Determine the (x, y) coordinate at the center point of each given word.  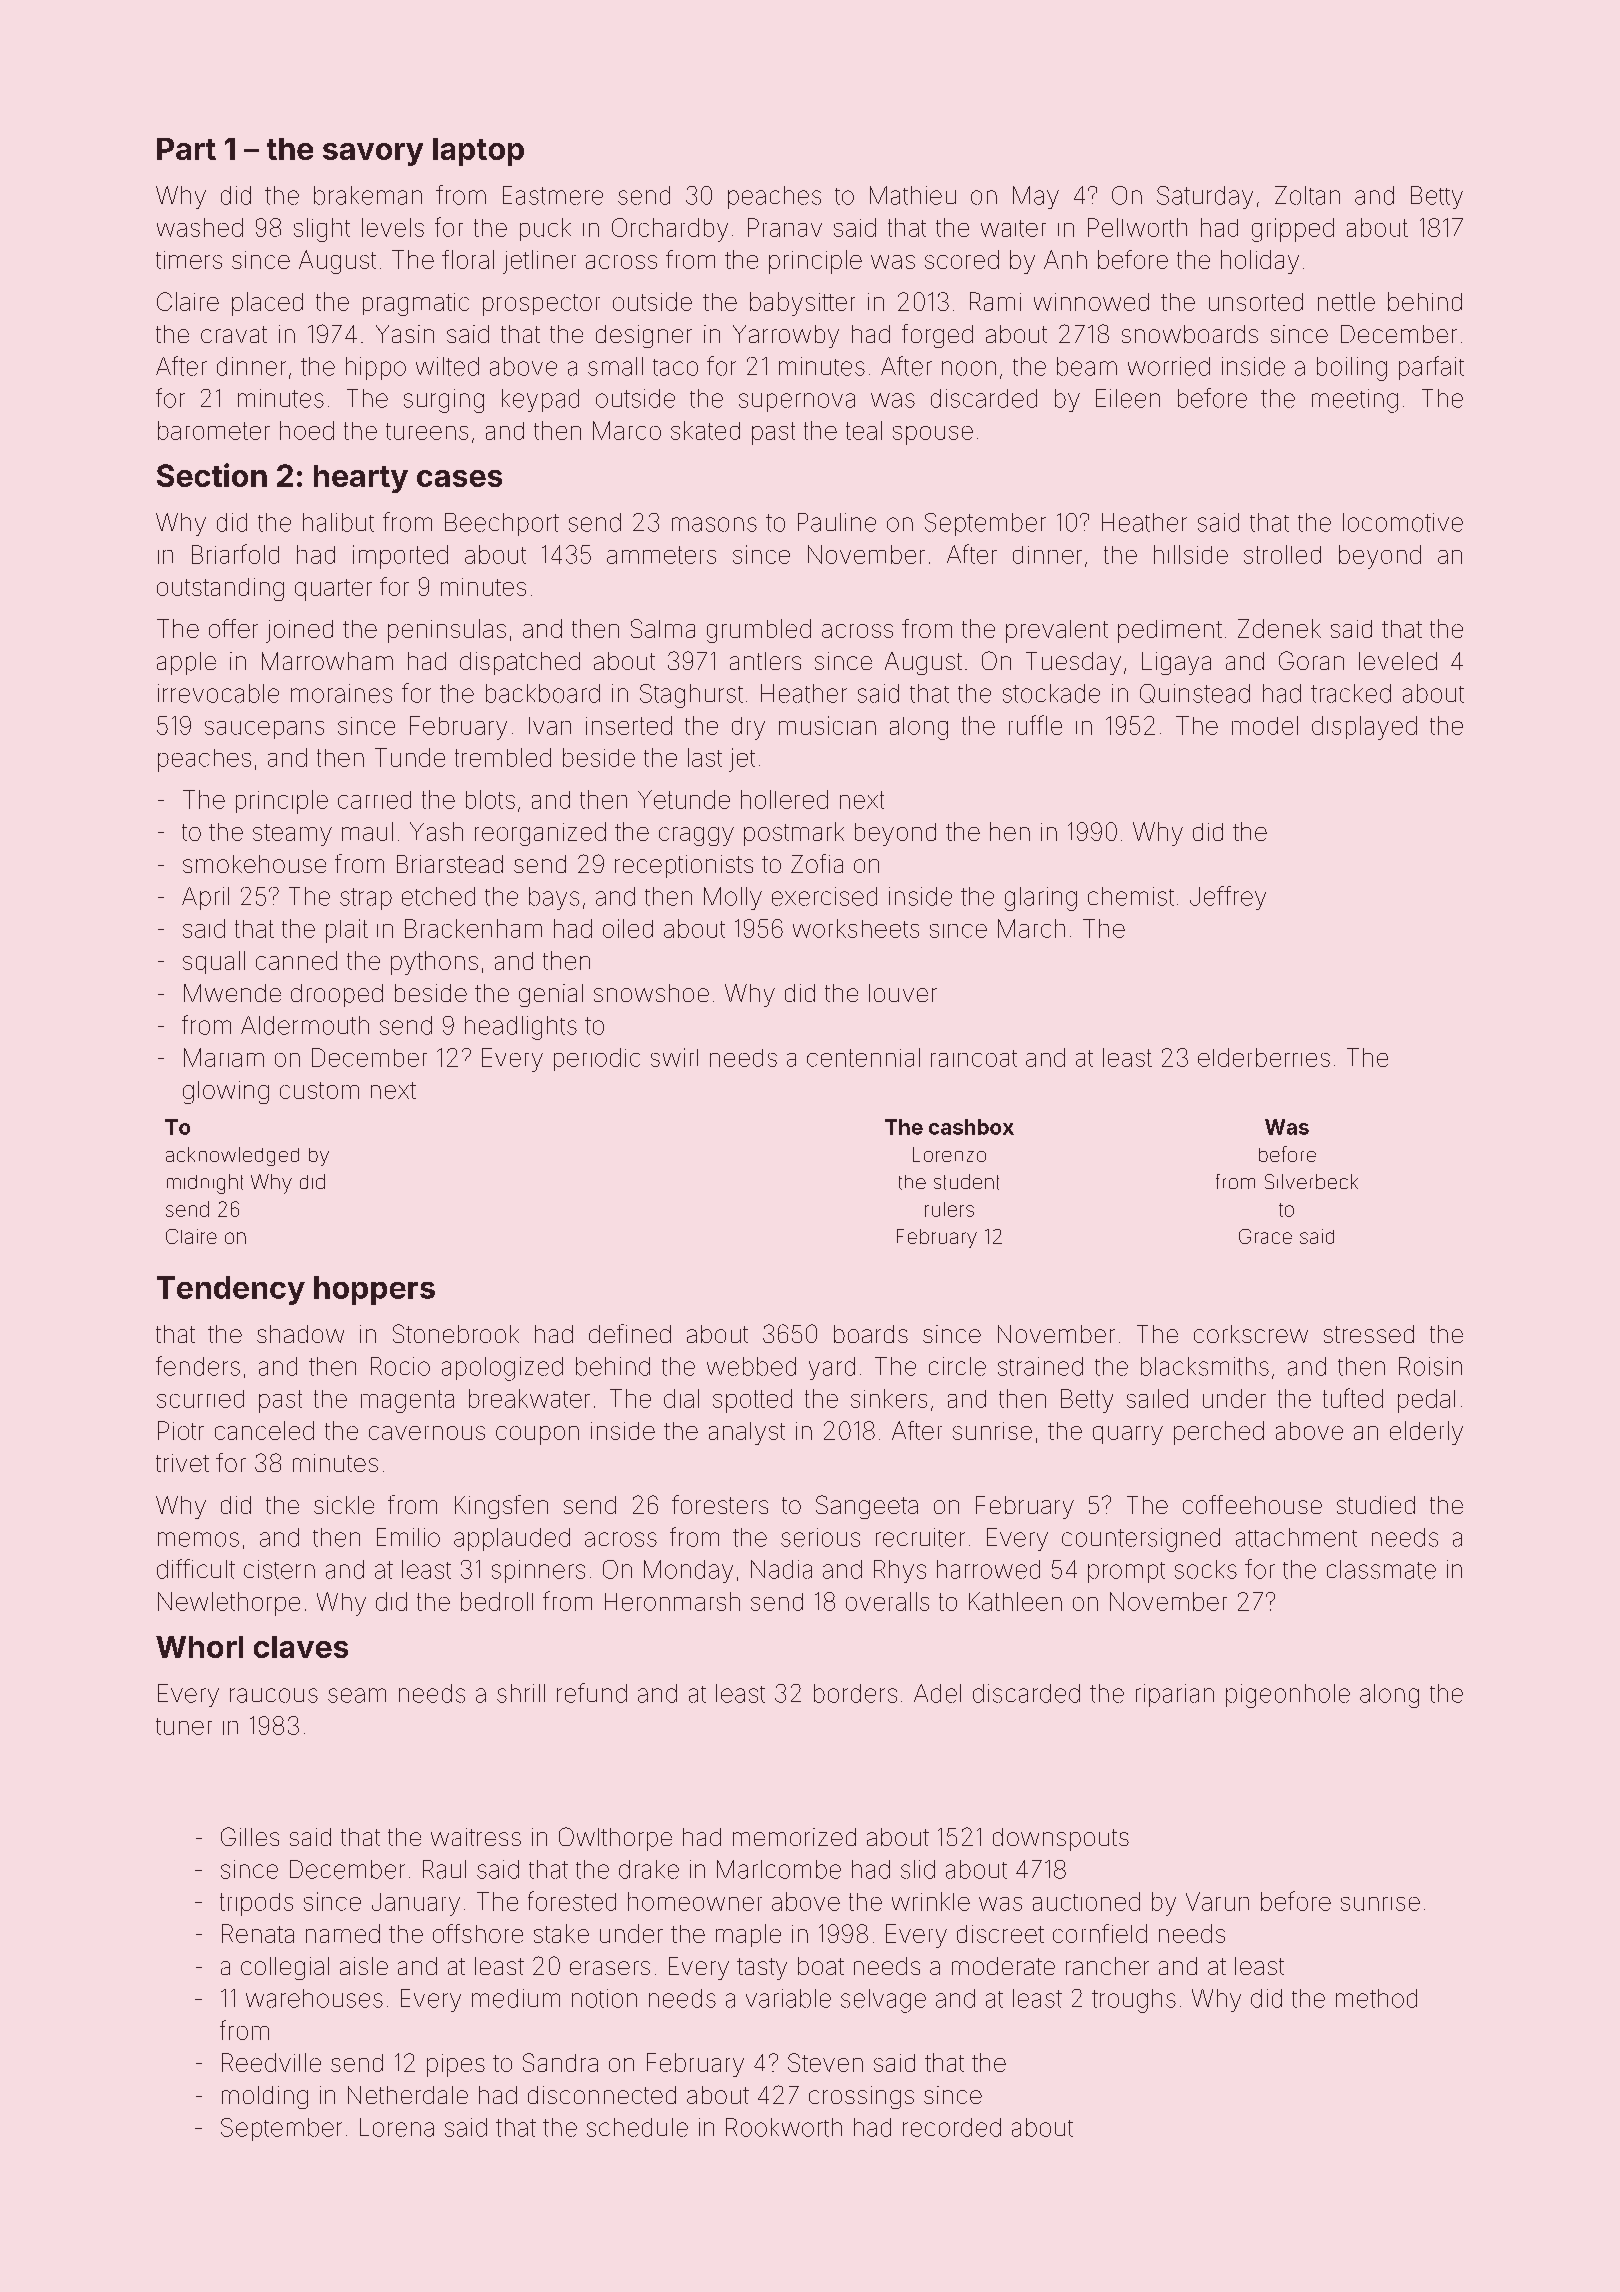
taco (675, 367)
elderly (1426, 1433)
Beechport (502, 524)
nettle (1346, 301)
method (1376, 1998)
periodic (597, 1059)
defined (630, 1333)
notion (604, 1998)
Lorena (397, 2127)
